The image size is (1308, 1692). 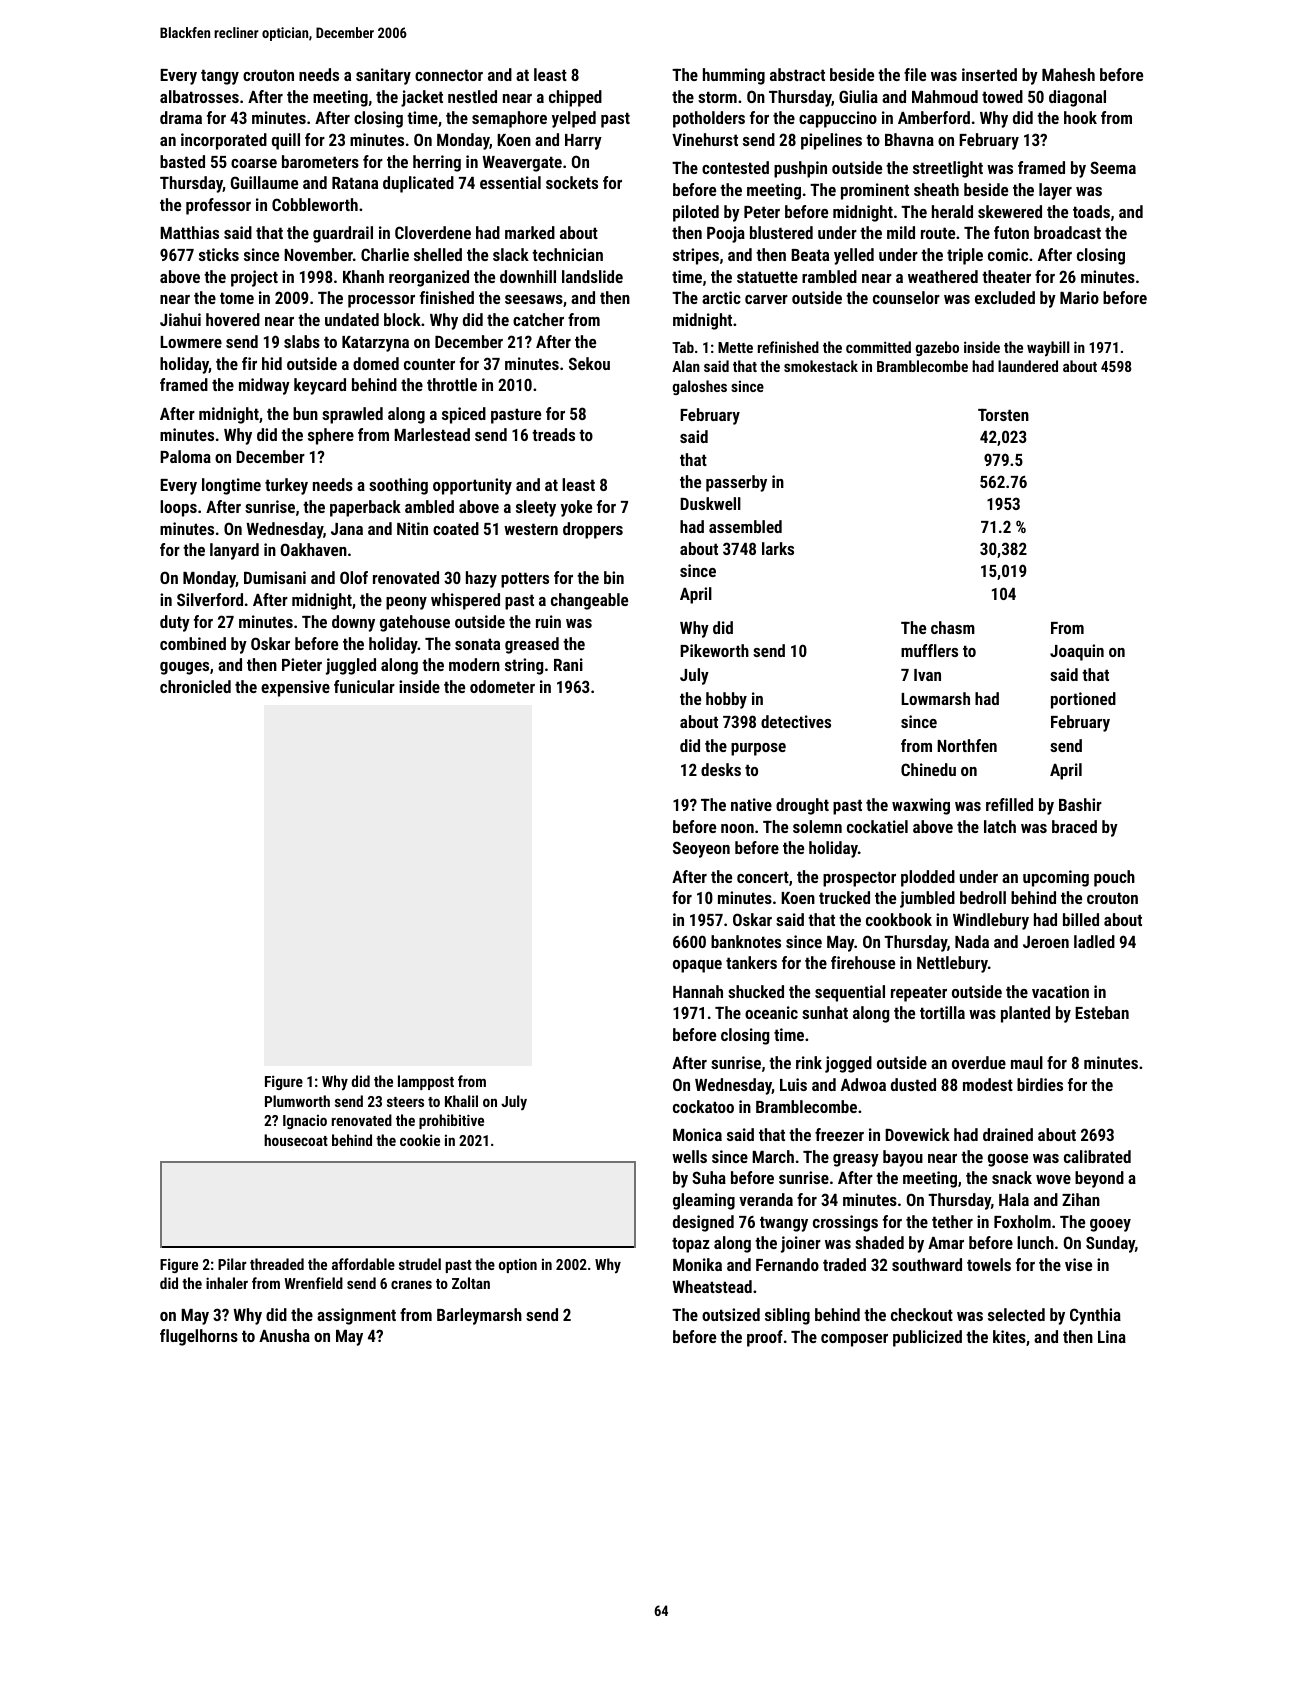 What do you see at coordinates (927, 1338) in the image?
I see `publicized` at bounding box center [927, 1338].
